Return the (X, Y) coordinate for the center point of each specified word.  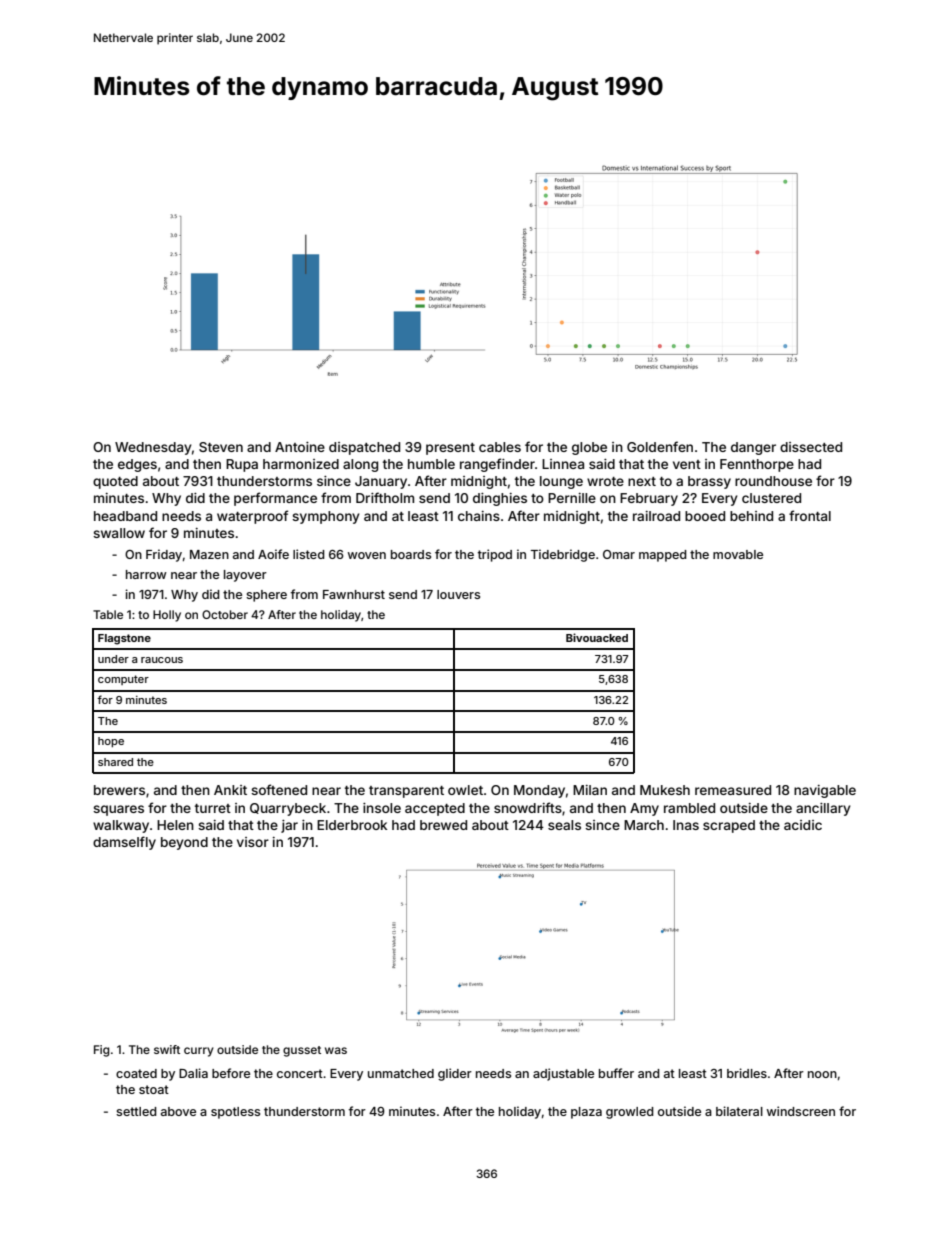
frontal (810, 515)
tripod (494, 555)
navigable (825, 791)
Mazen (209, 554)
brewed (443, 825)
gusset (302, 1051)
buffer (616, 1073)
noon (822, 1074)
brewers (119, 790)
